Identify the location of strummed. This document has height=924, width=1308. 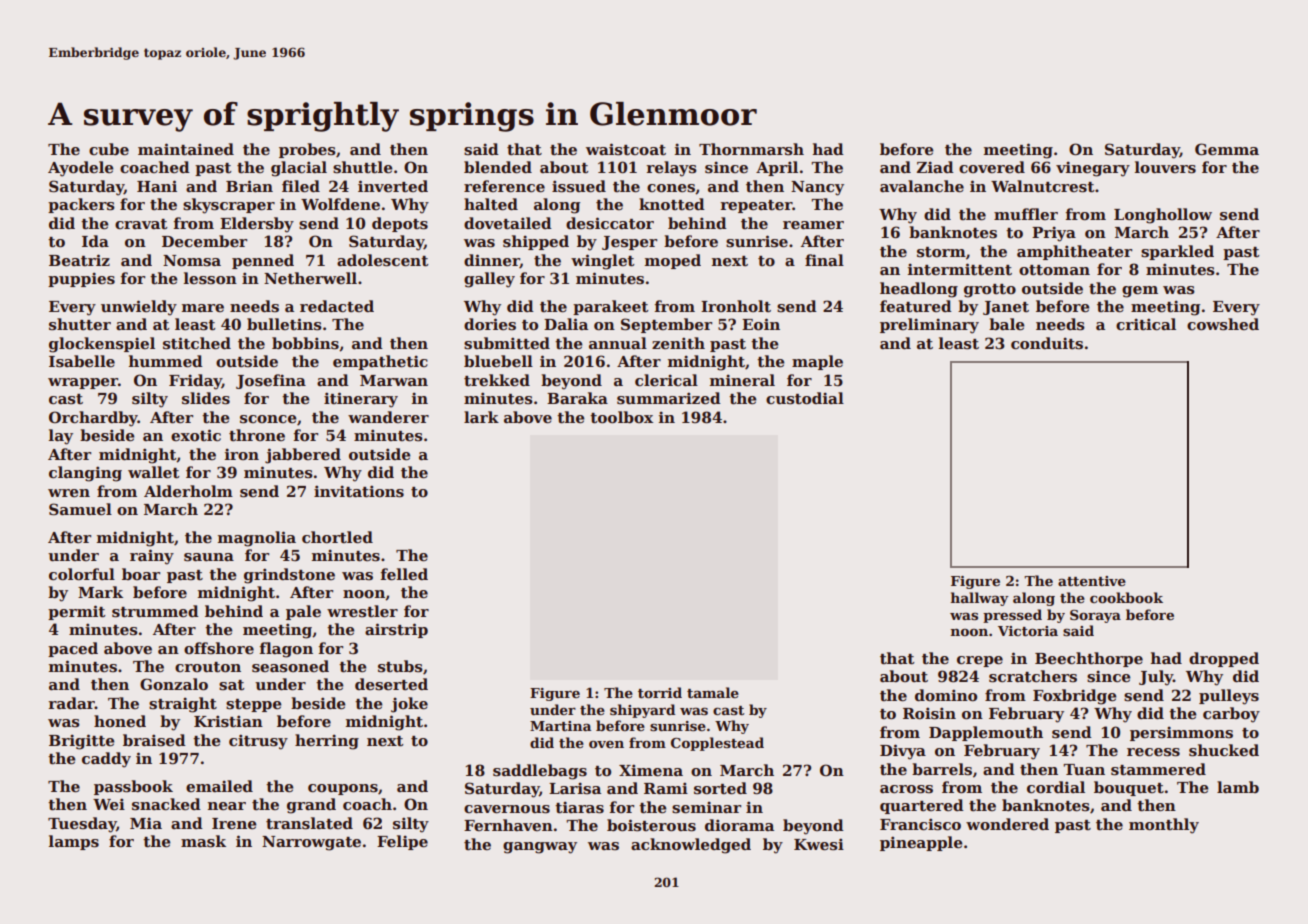
(155, 611).
